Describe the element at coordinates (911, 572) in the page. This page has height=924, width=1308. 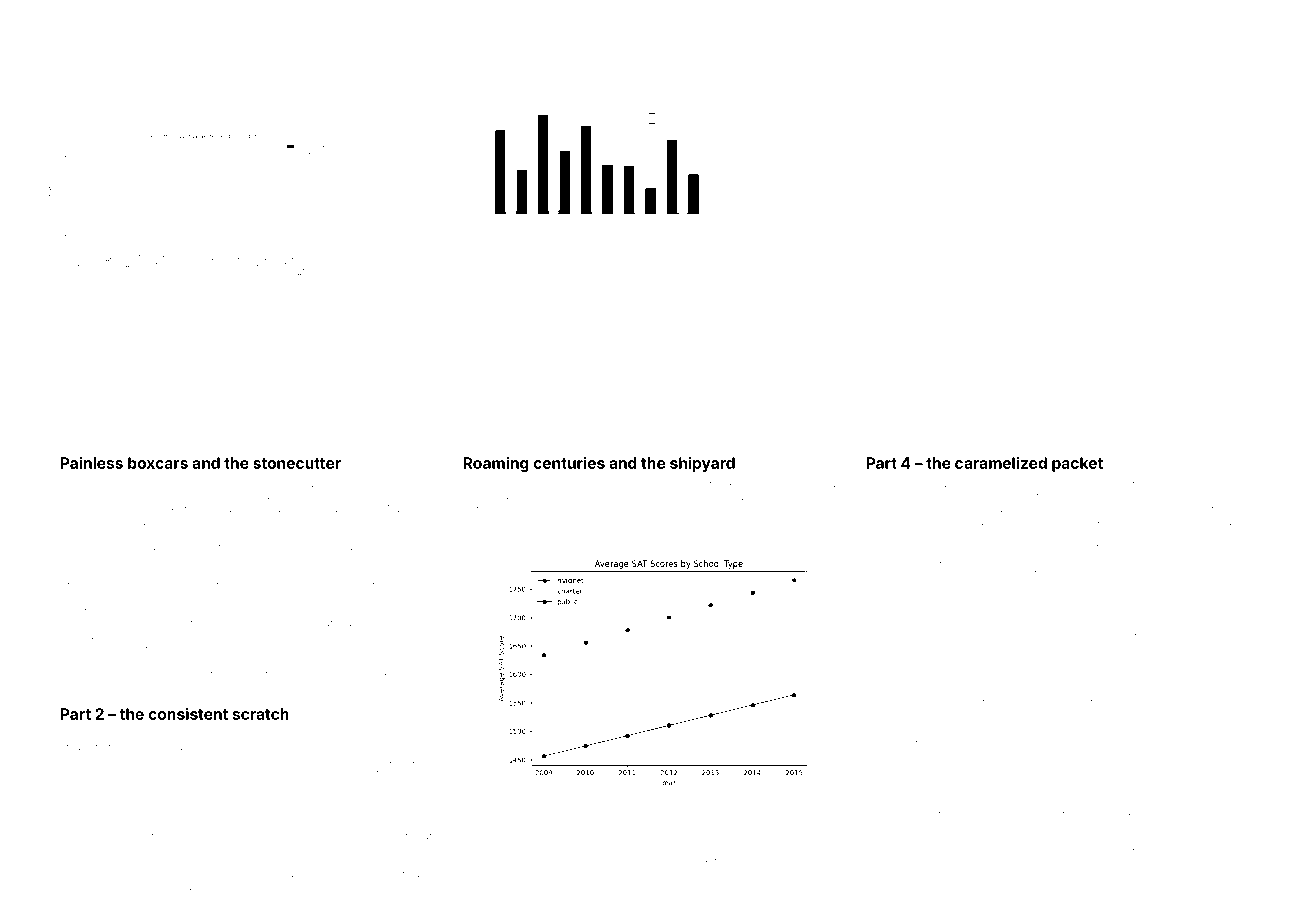
I see `boxy` at that location.
